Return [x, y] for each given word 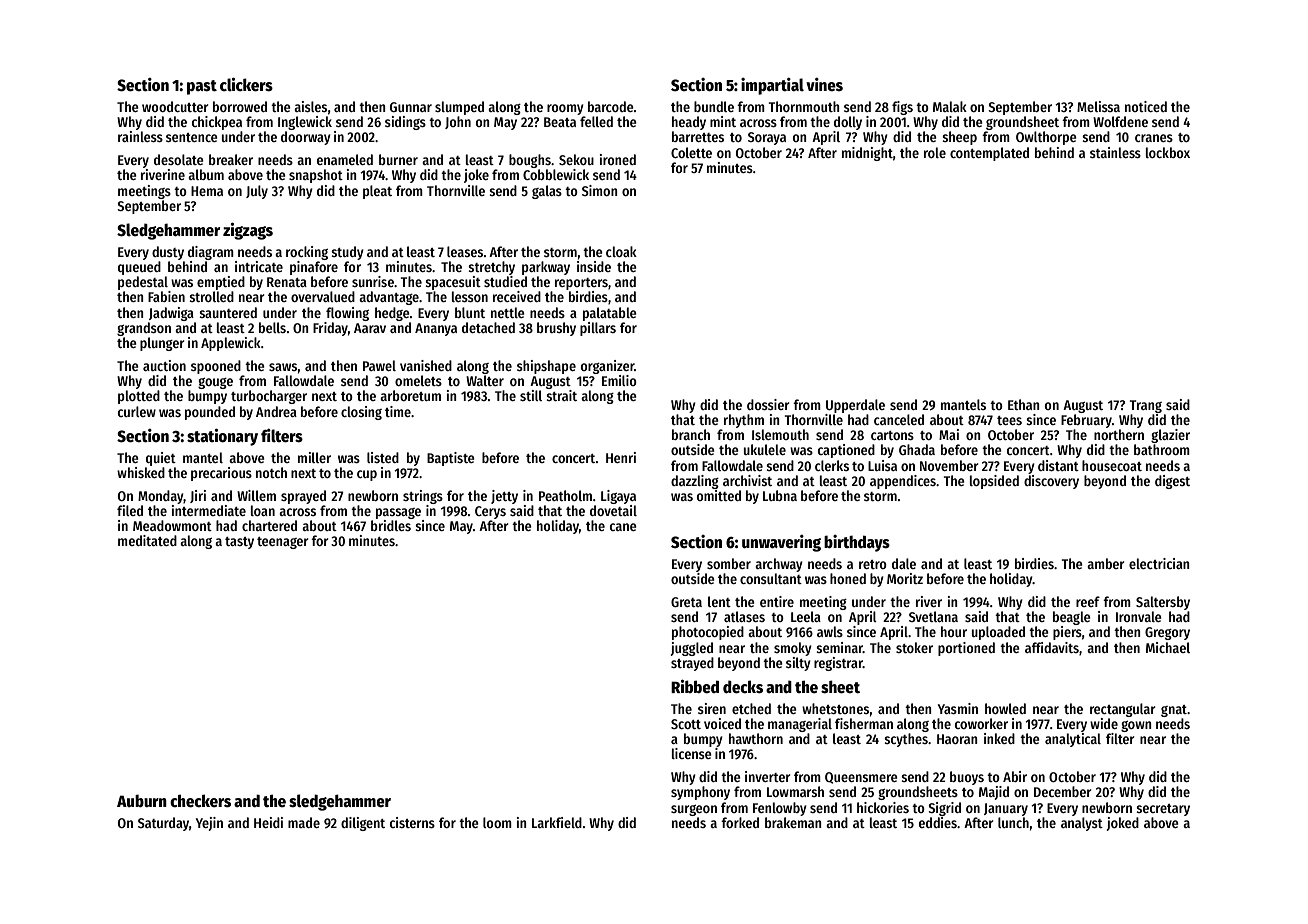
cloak [621, 251]
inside [594, 266]
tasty [239, 543]
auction [164, 365]
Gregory [1167, 633]
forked [740, 822]
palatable [610, 314]
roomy [565, 109]
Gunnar [411, 107]
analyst [1082, 824]
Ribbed [695, 686]
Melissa [1098, 106]
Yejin [209, 824]
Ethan [1024, 404]
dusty [168, 253]
